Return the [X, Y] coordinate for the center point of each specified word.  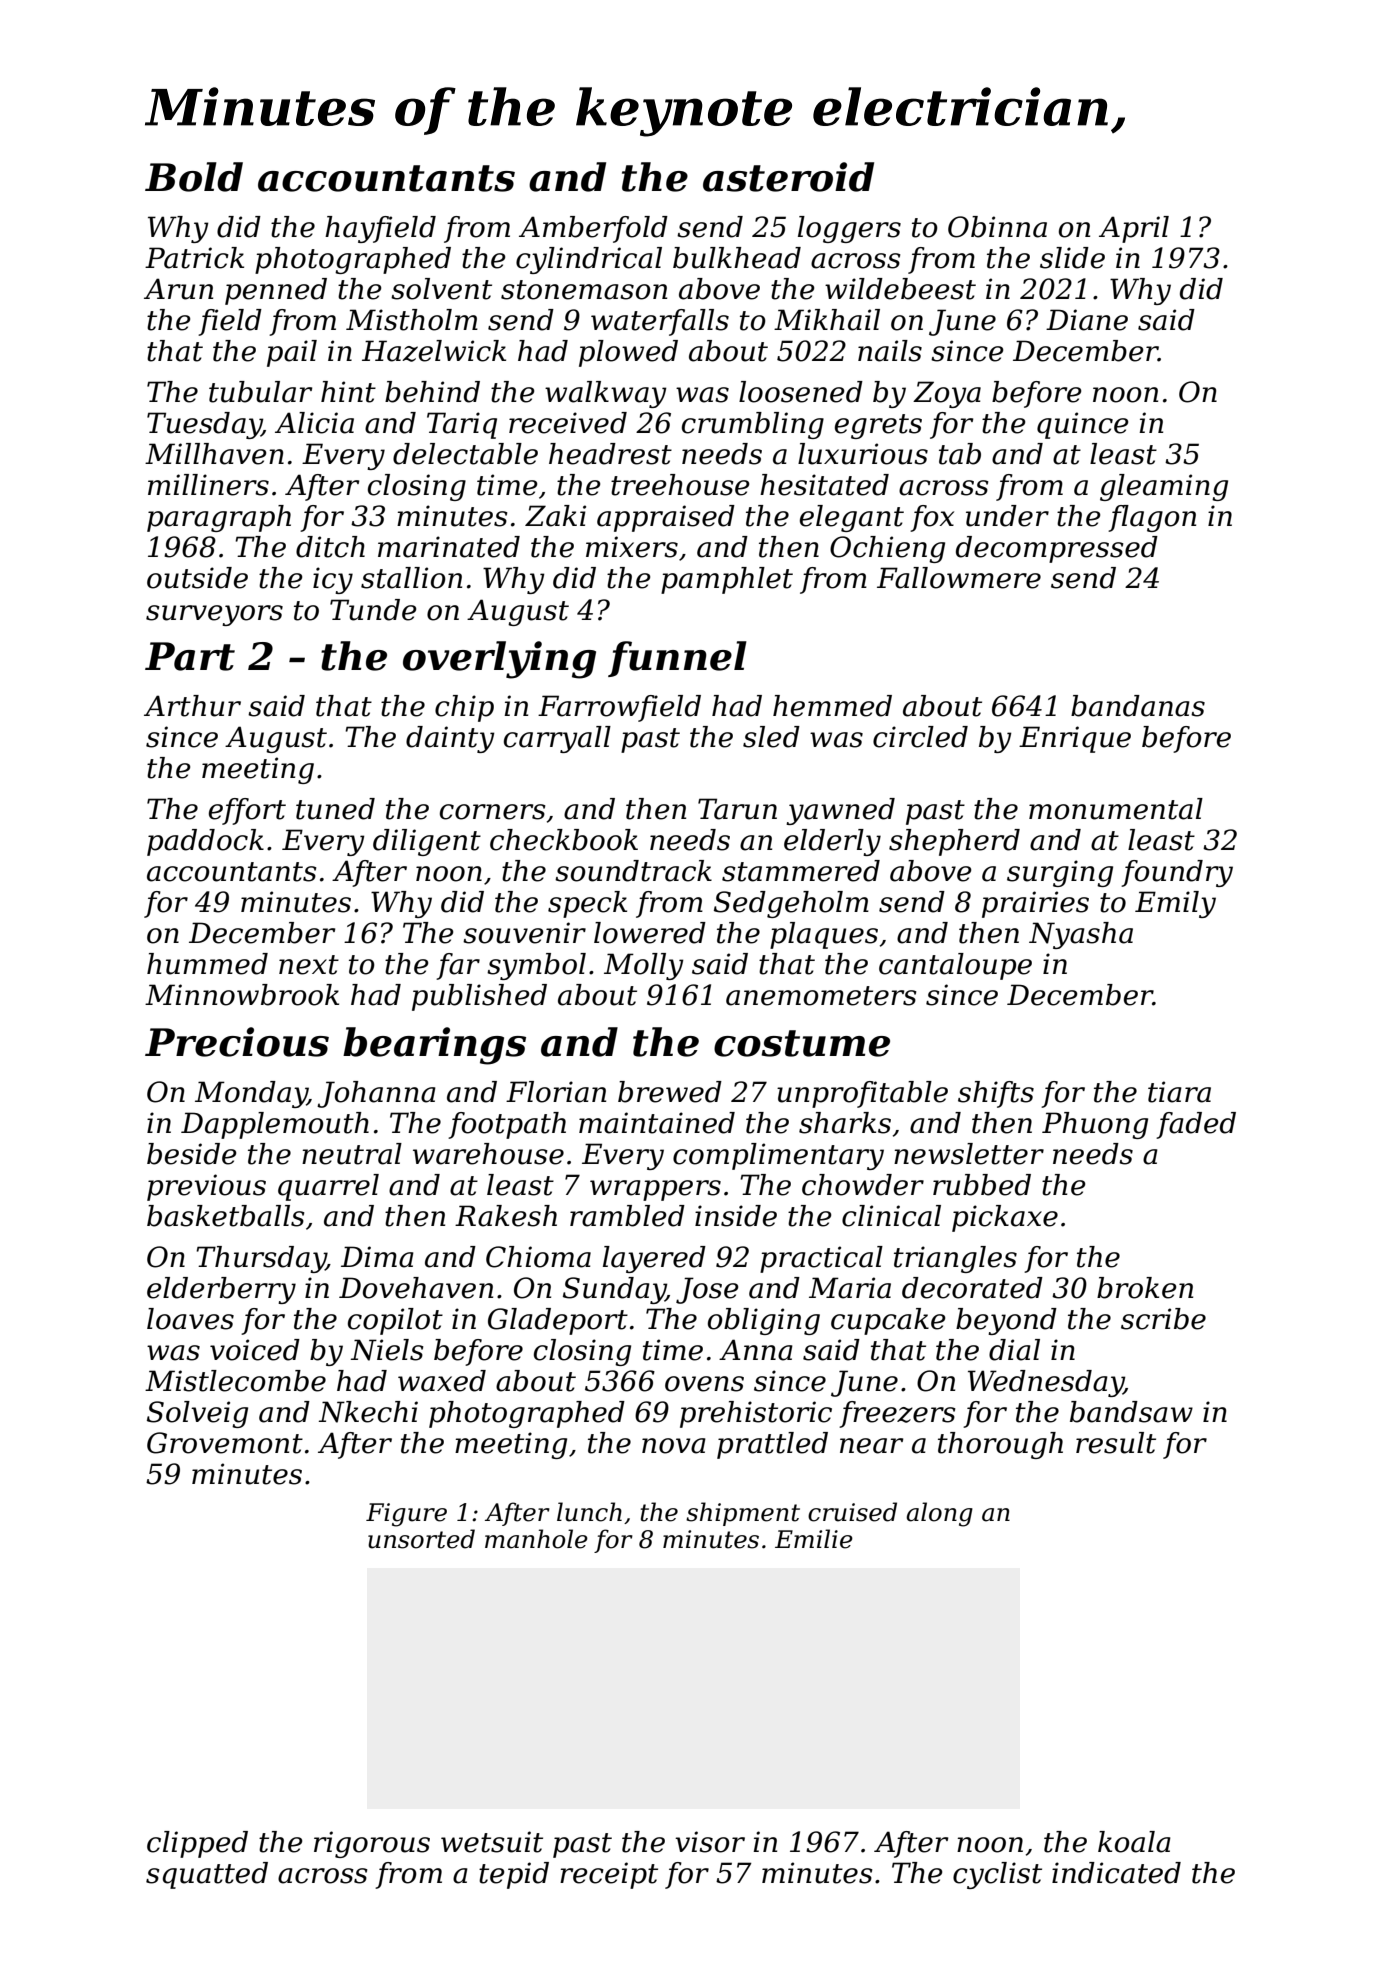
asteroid [788, 177]
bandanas [1138, 706]
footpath [507, 1125]
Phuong [1095, 1125]
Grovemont [225, 1443]
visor [710, 1842]
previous [206, 1187]
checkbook [564, 840]
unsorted [421, 1539]
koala [1134, 1842]
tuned [335, 809]
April [1134, 229]
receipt [609, 1875]
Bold [194, 177]
